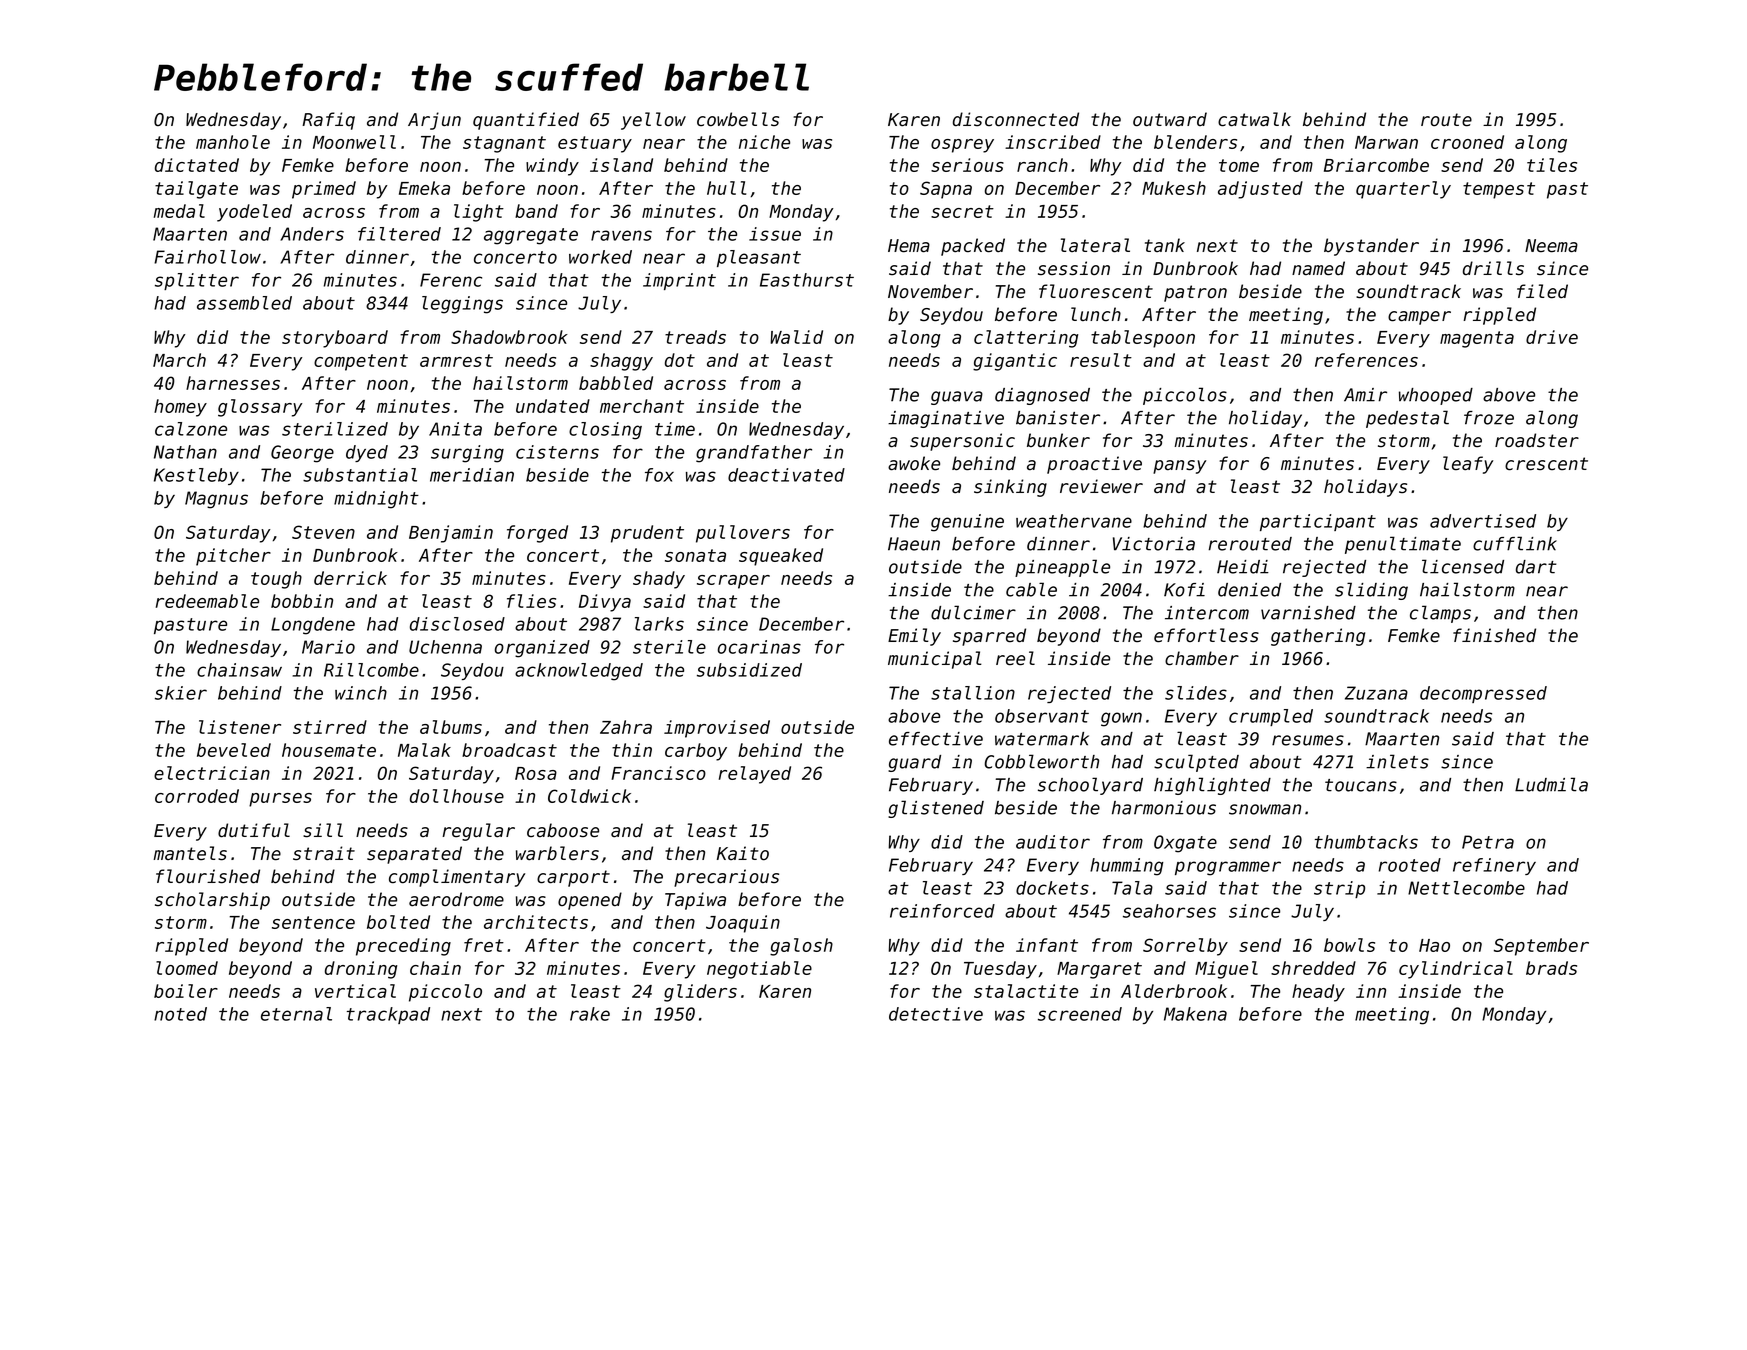 The width and height of the screenshot is (1747, 1350). Describe the element at coordinates (946, 419) in the screenshot. I see `imaginative` at that location.
